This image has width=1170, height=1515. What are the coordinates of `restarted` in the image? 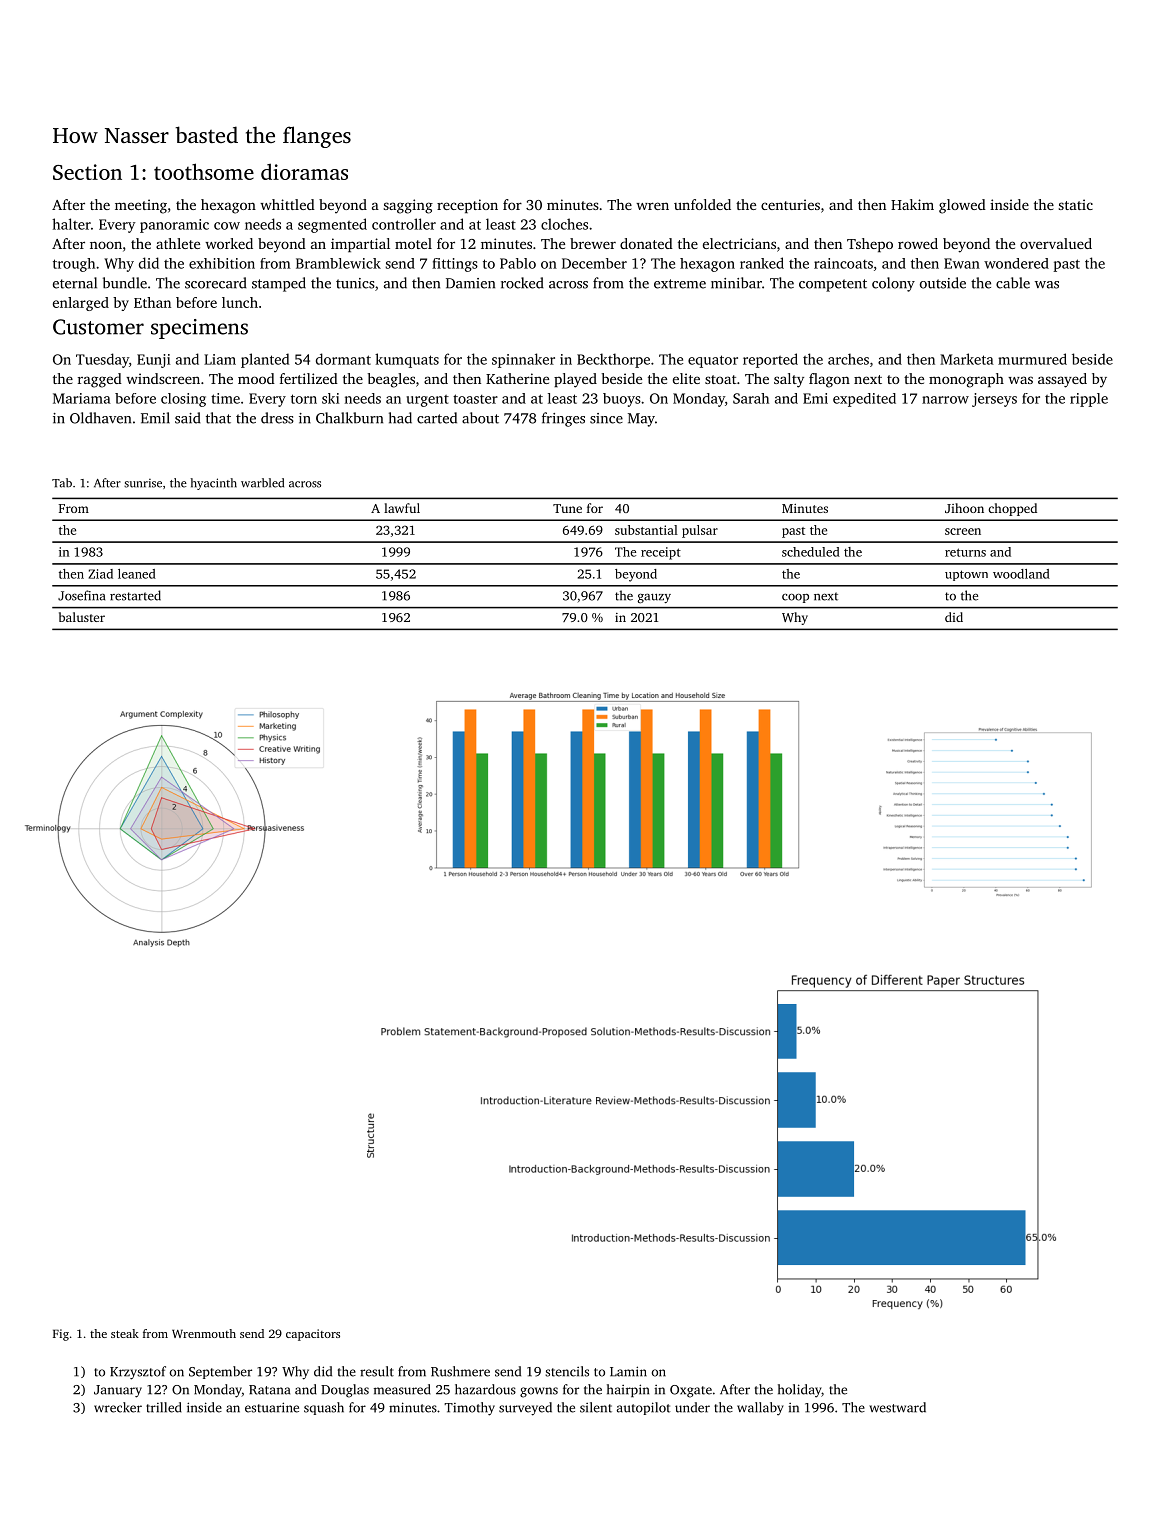 It's located at (135, 595).
